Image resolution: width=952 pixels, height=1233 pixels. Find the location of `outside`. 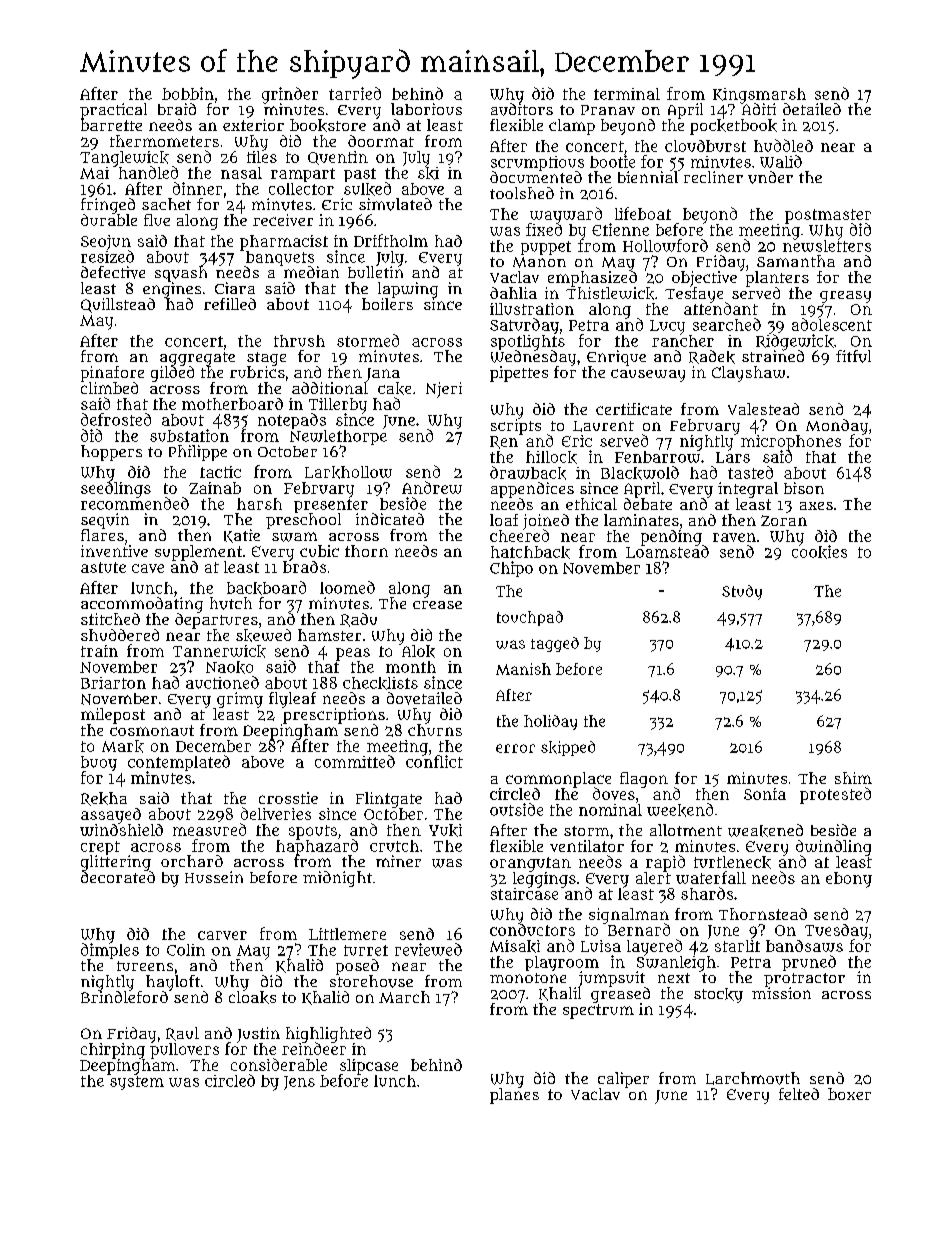

outside is located at coordinates (516, 809).
